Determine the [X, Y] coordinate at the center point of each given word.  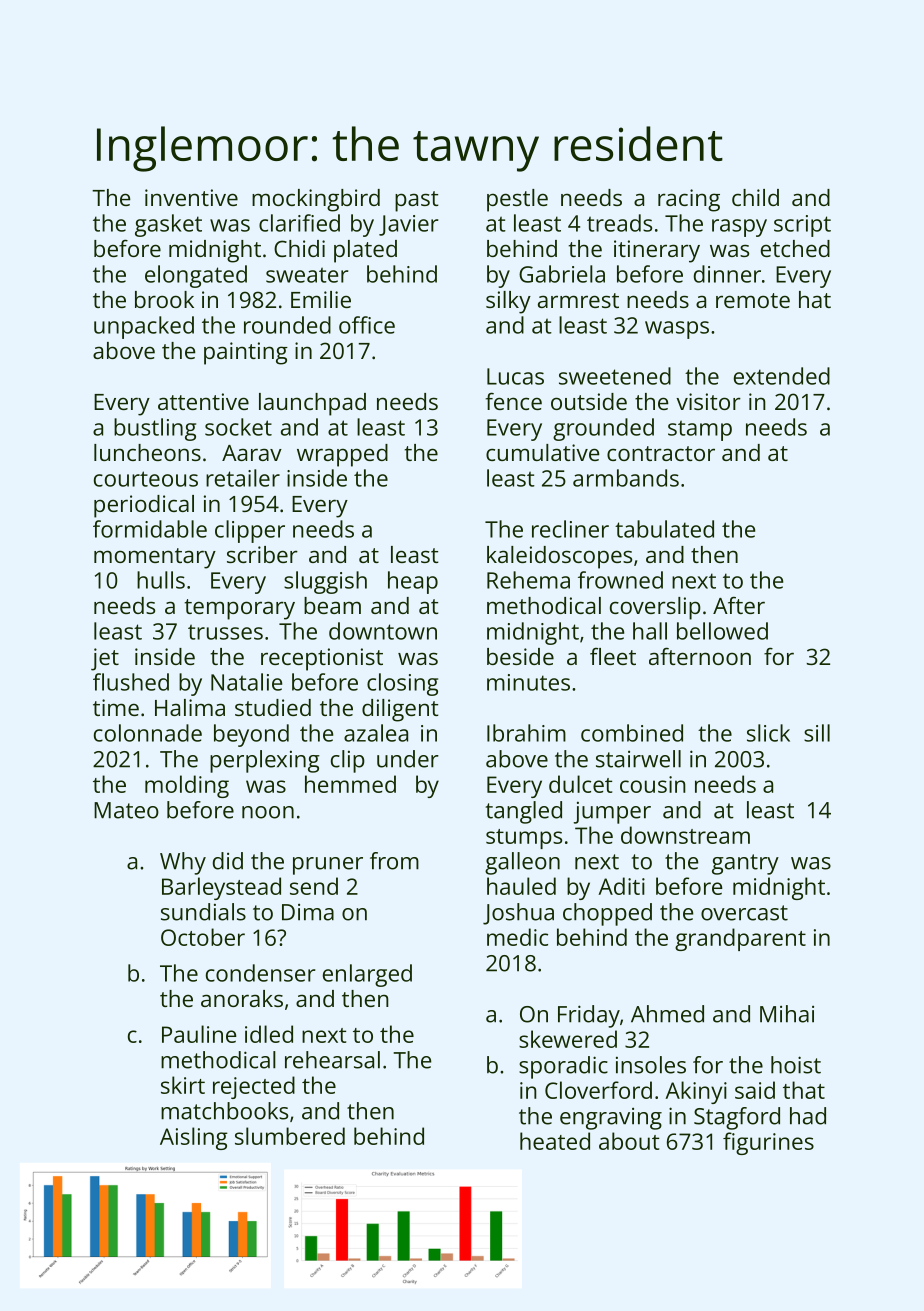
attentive [203, 401]
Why [183, 863]
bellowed [722, 631]
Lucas [515, 376]
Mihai [787, 1014]
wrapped [342, 455]
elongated [196, 276]
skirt [183, 1085]
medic [517, 937]
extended [782, 376]
